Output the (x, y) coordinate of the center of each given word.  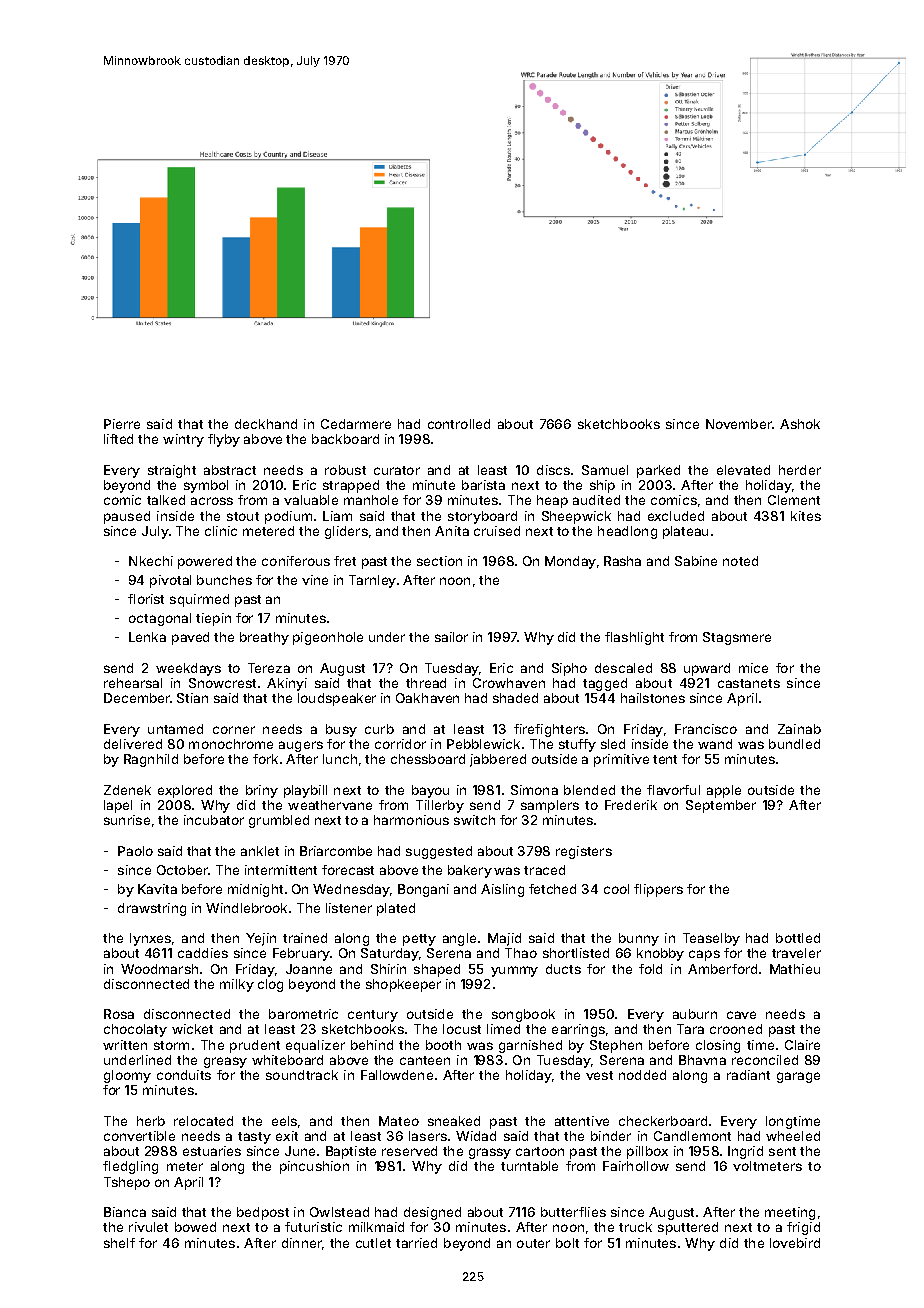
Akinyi (287, 684)
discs (553, 470)
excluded (676, 516)
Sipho (569, 669)
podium (288, 517)
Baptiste (351, 1152)
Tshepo (127, 1183)
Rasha (622, 561)
